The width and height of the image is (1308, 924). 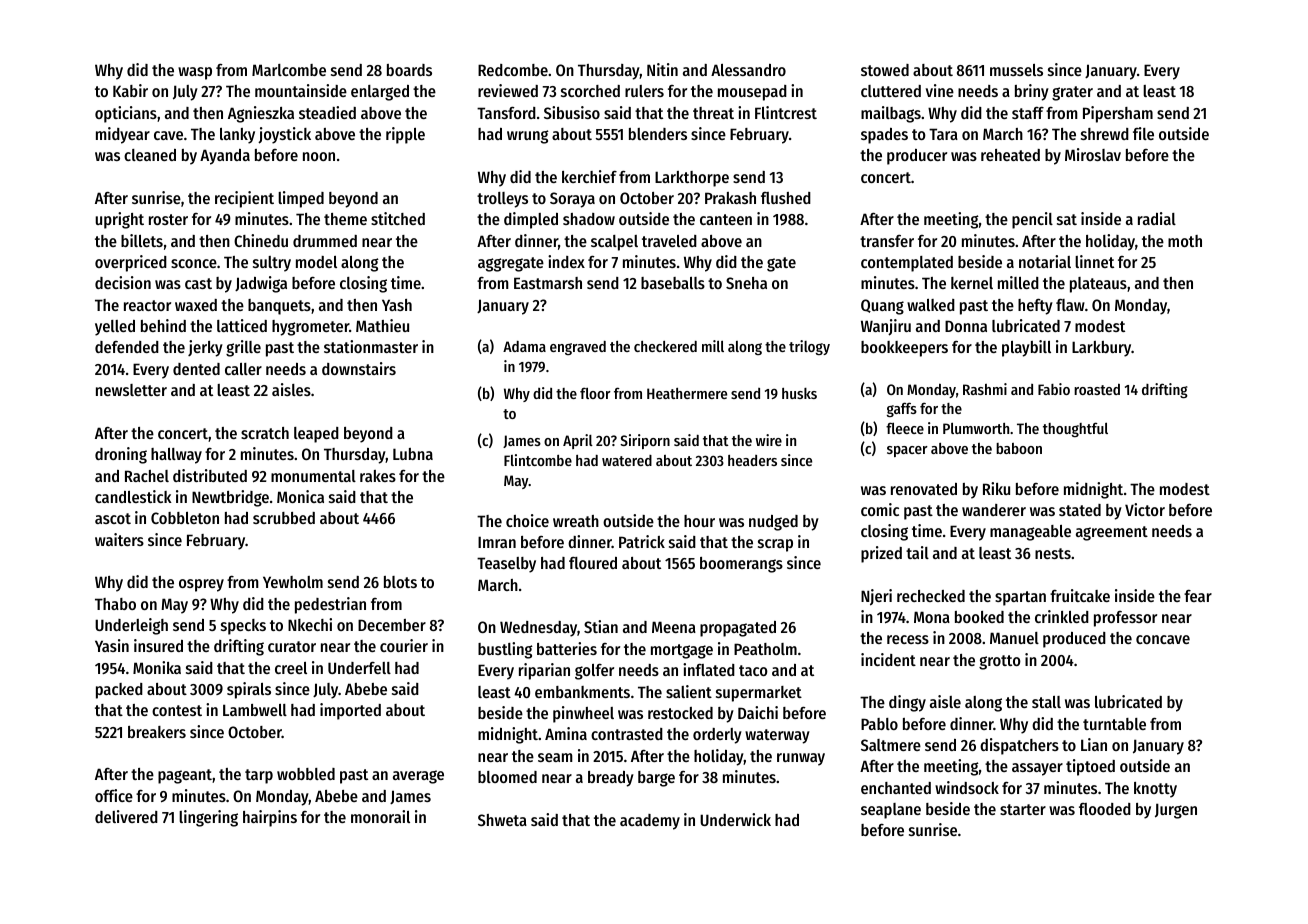 What do you see at coordinates (786, 198) in the image?
I see `flushed` at bounding box center [786, 198].
